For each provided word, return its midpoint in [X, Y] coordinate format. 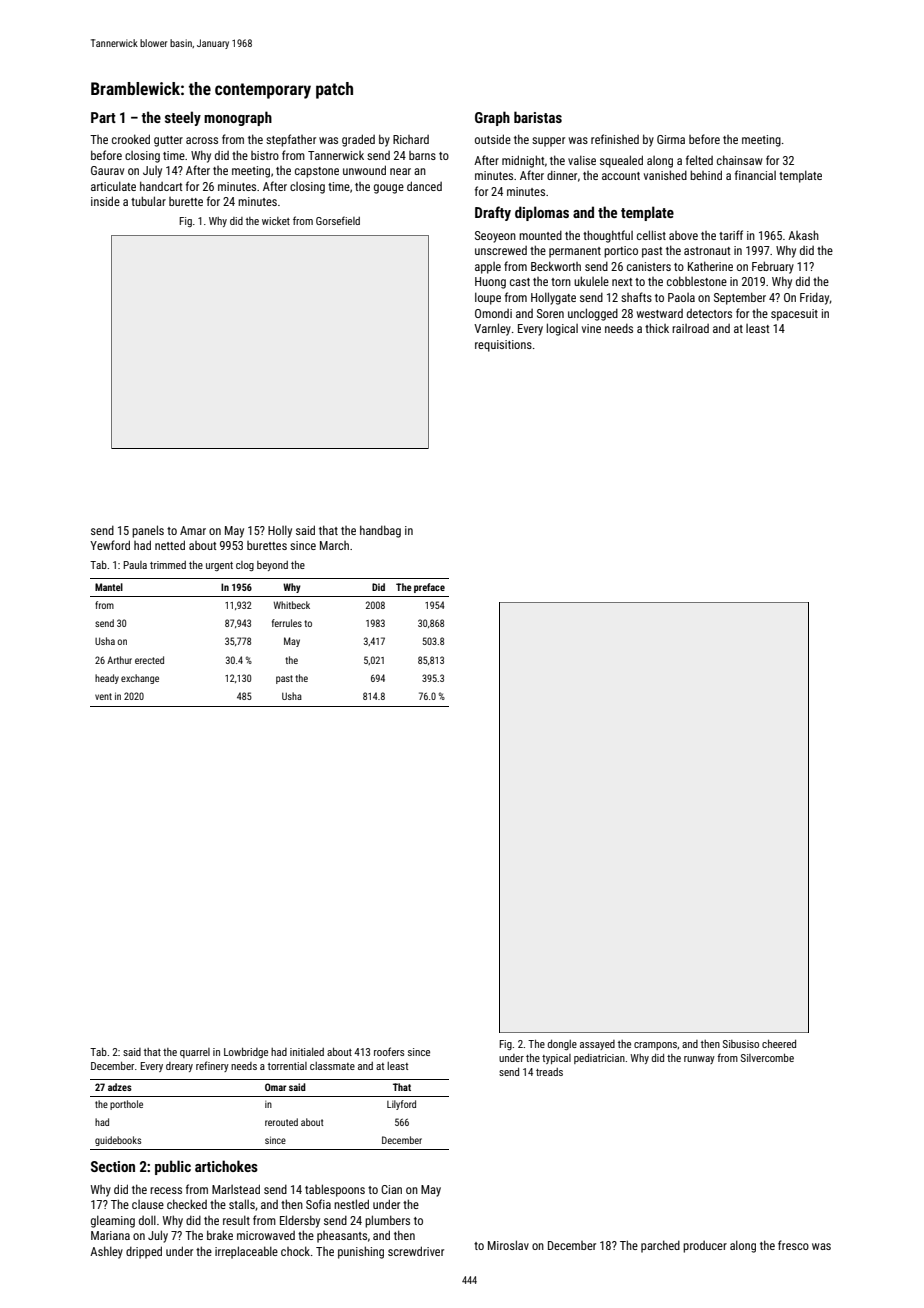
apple [488, 268]
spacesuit [794, 315]
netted [170, 545]
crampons [655, 1046]
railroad [690, 328]
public [173, 1167]
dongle [562, 1045]
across [202, 140]
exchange [140, 679]
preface [429, 588]
